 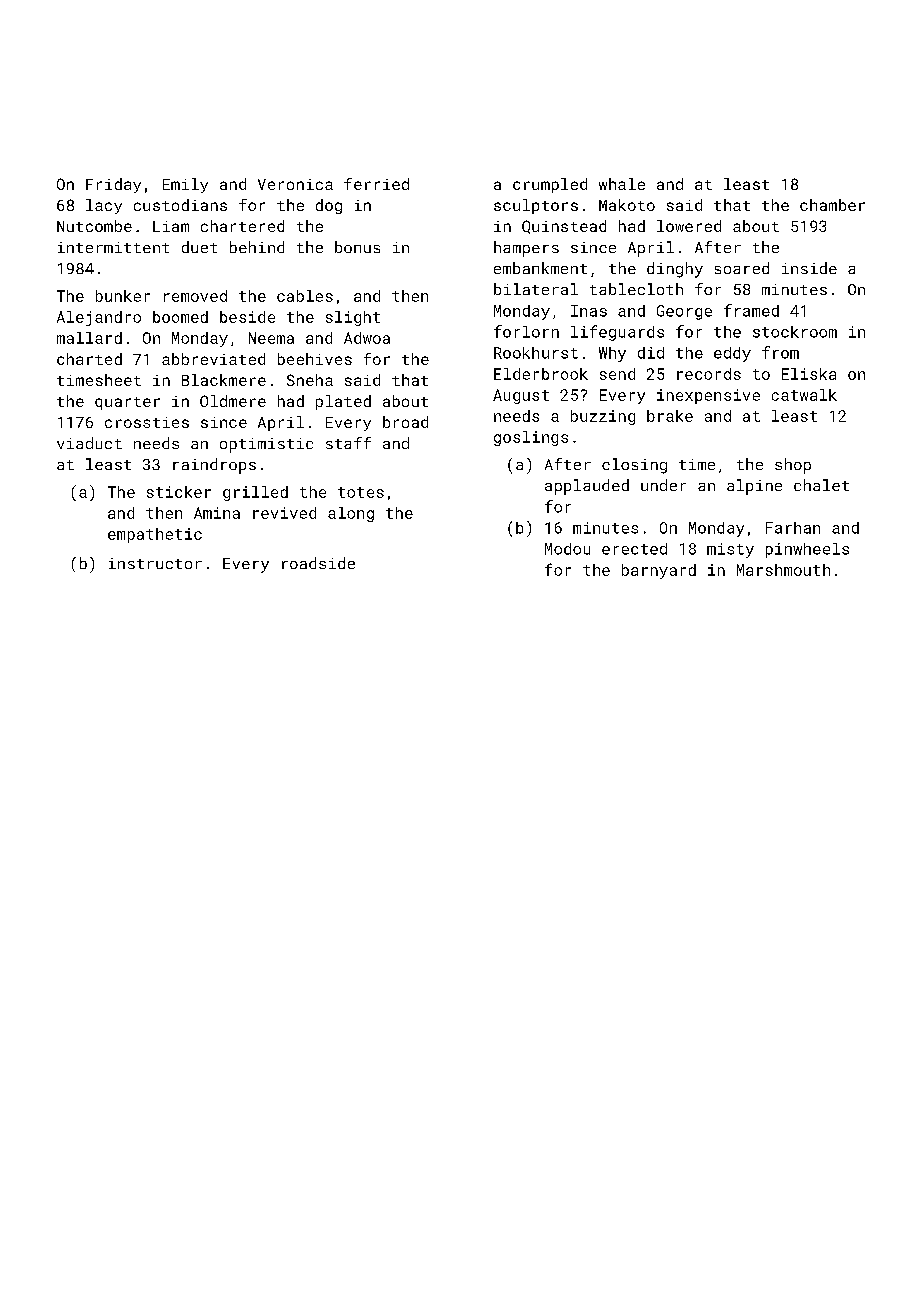 I want to click on framed, so click(x=751, y=310).
